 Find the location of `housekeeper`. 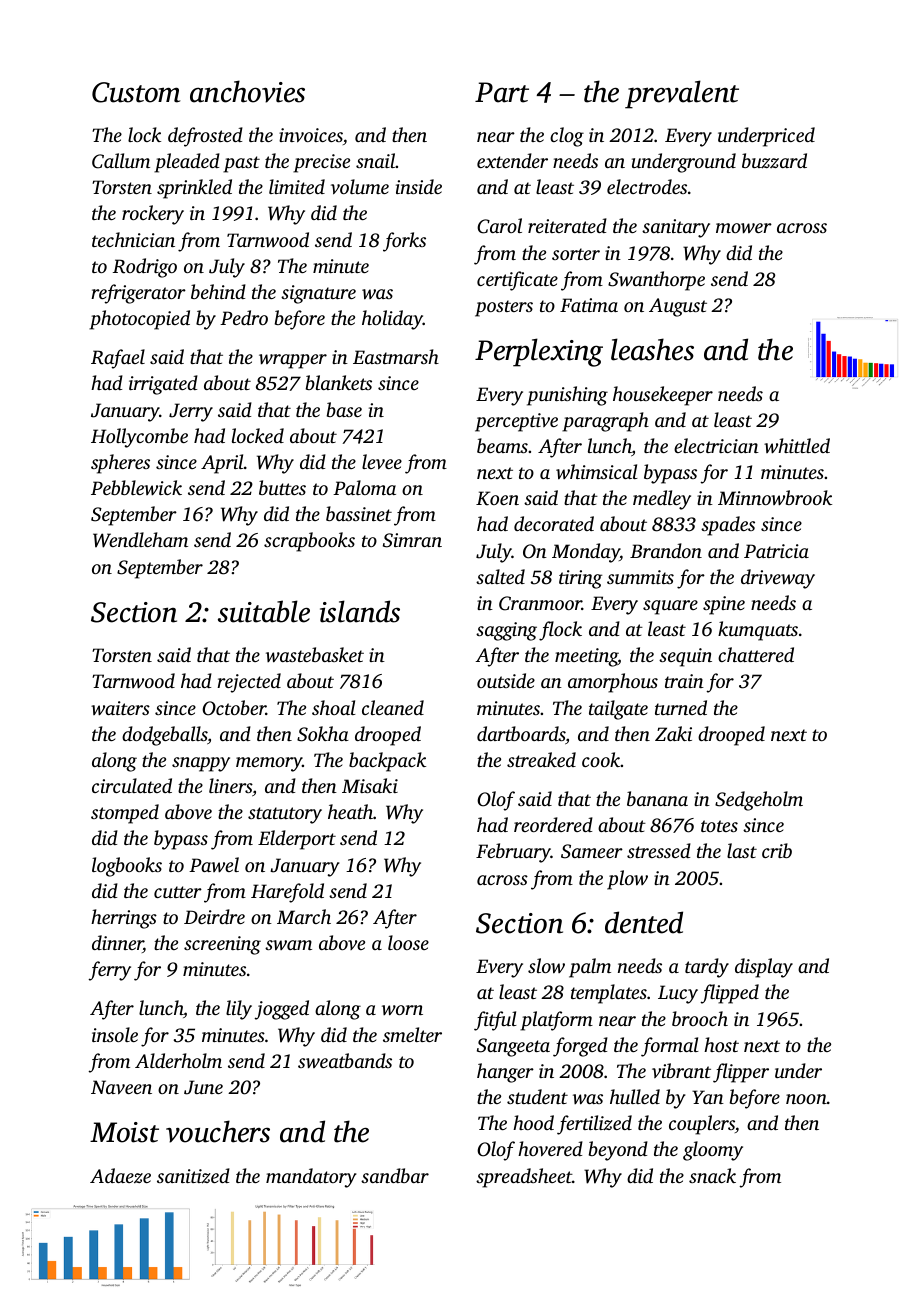

housekeeper is located at coordinates (663, 396).
